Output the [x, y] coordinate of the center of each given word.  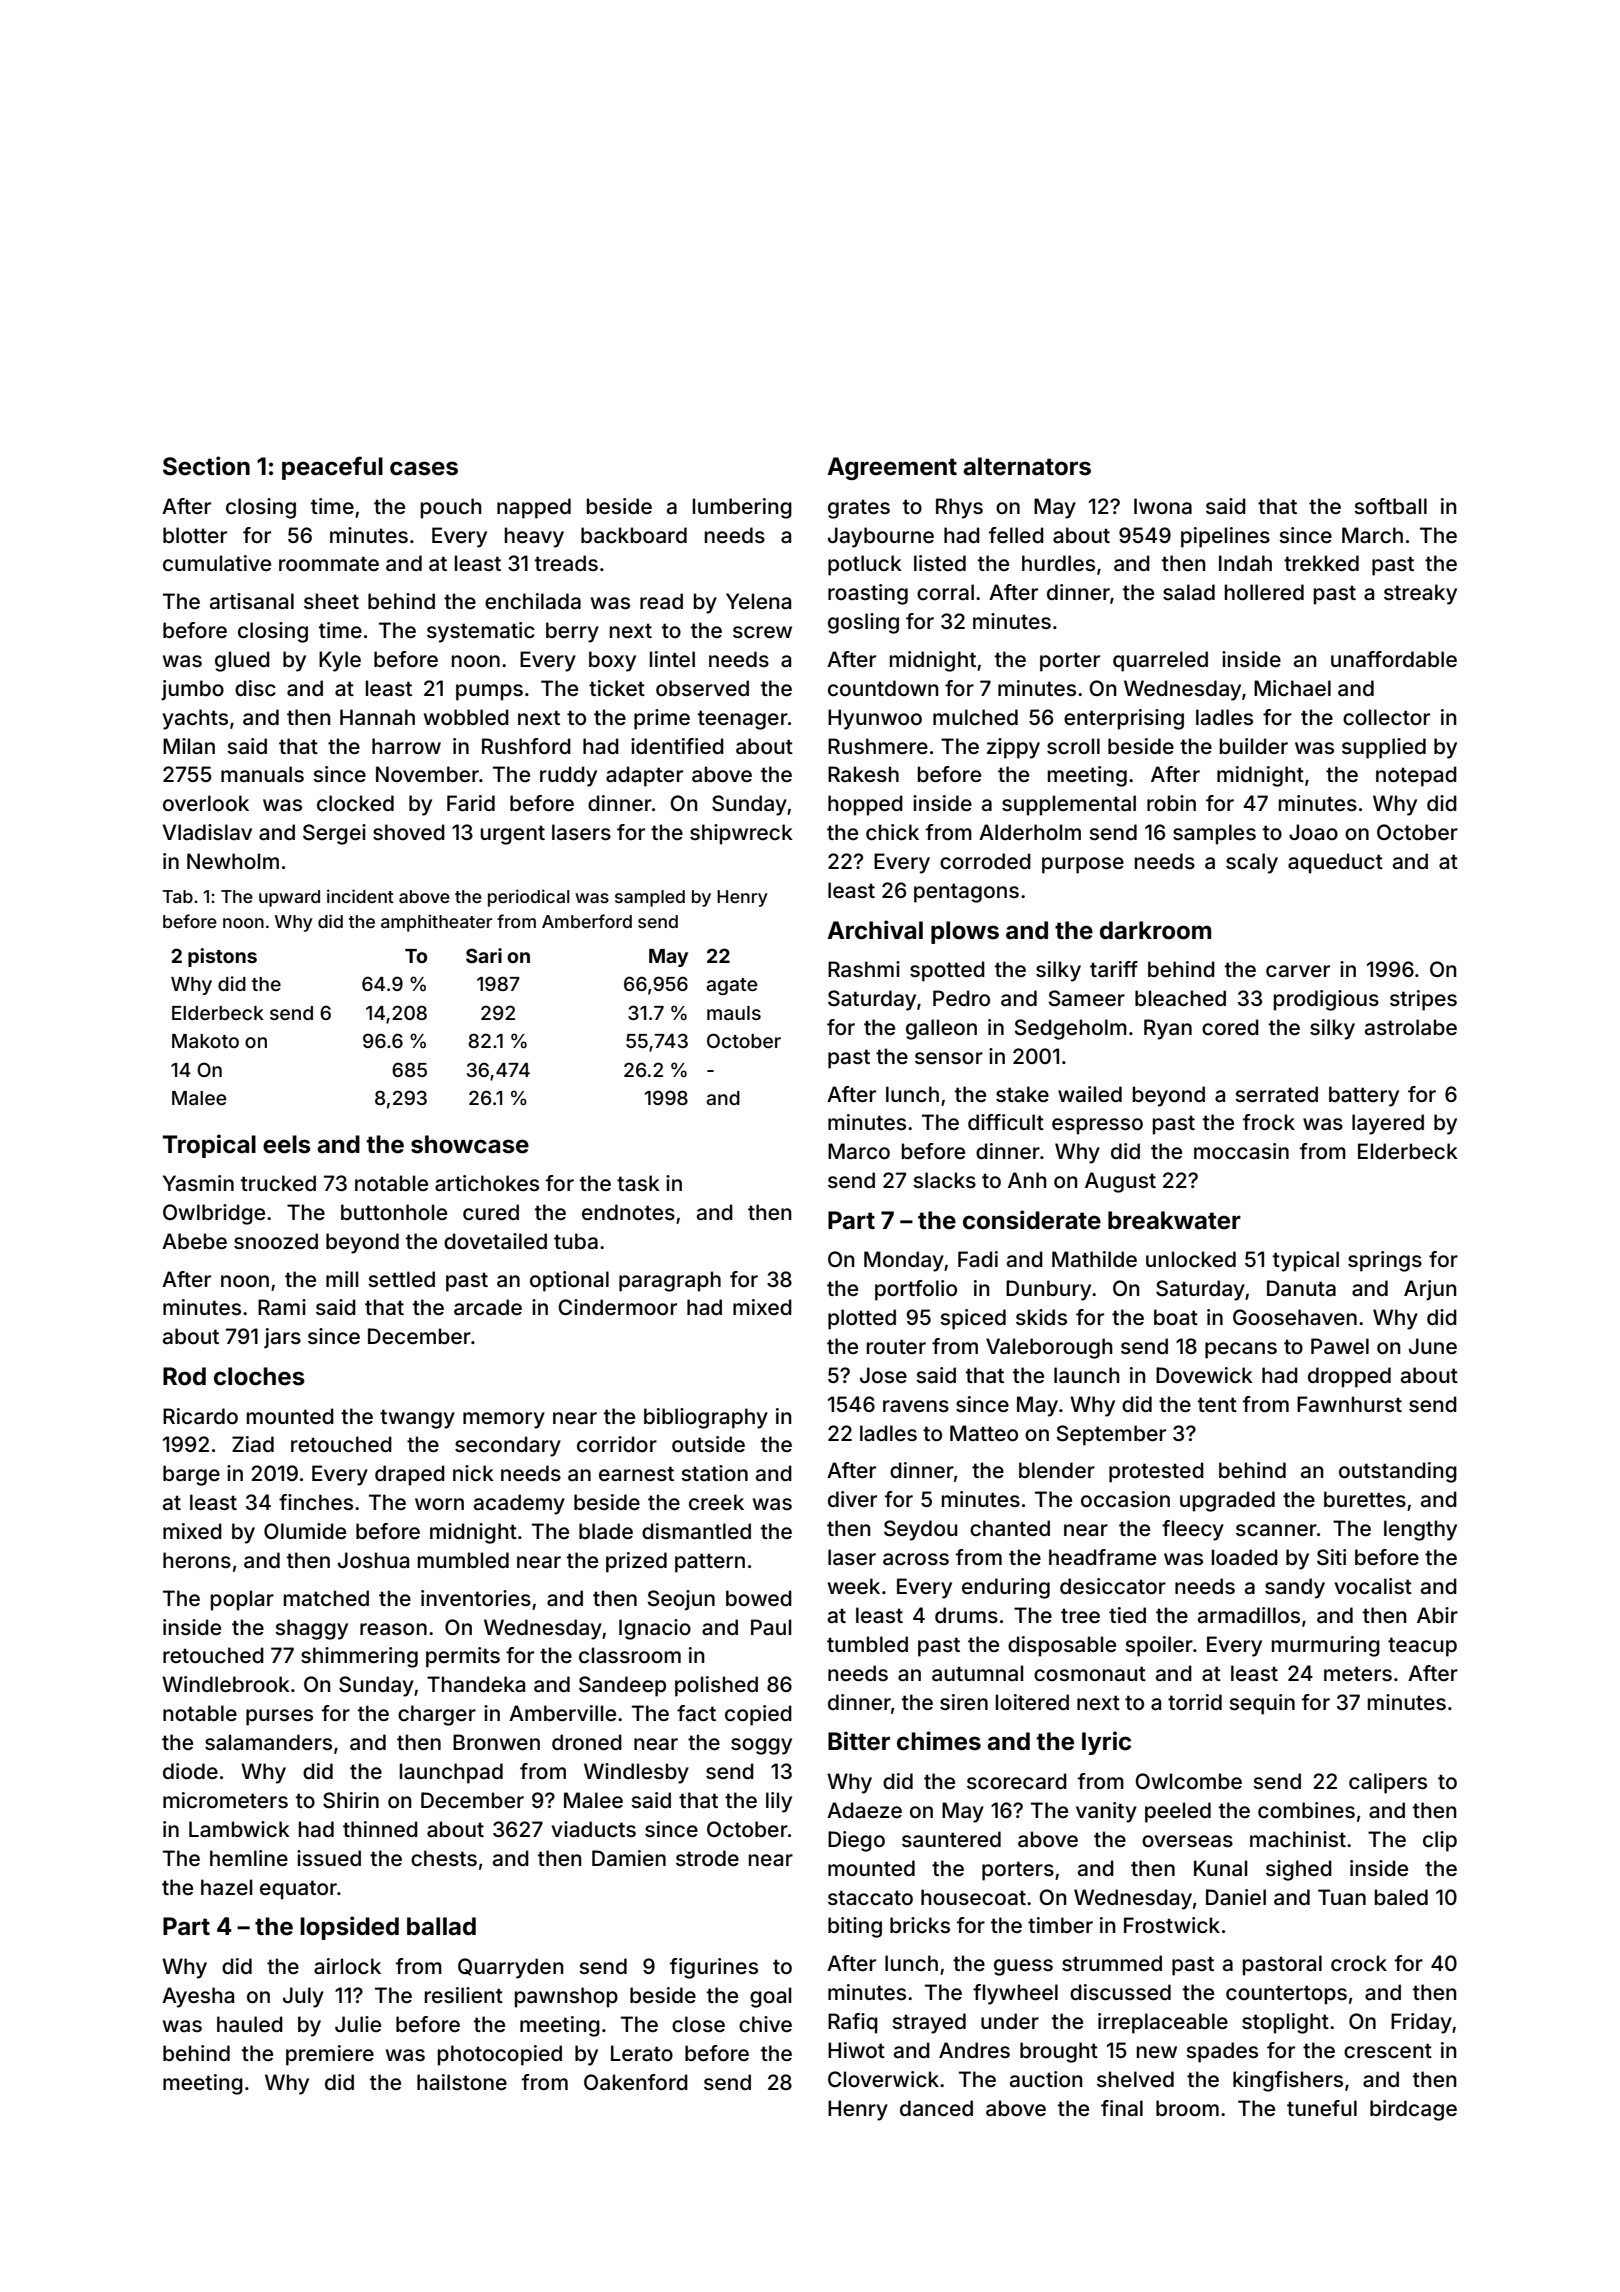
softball [1390, 506]
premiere [330, 2055]
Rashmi [864, 969]
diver [852, 1499]
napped [534, 508]
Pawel [1340, 1346]
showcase [470, 1144]
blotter [195, 535]
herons [197, 1560]
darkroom [1155, 930]
